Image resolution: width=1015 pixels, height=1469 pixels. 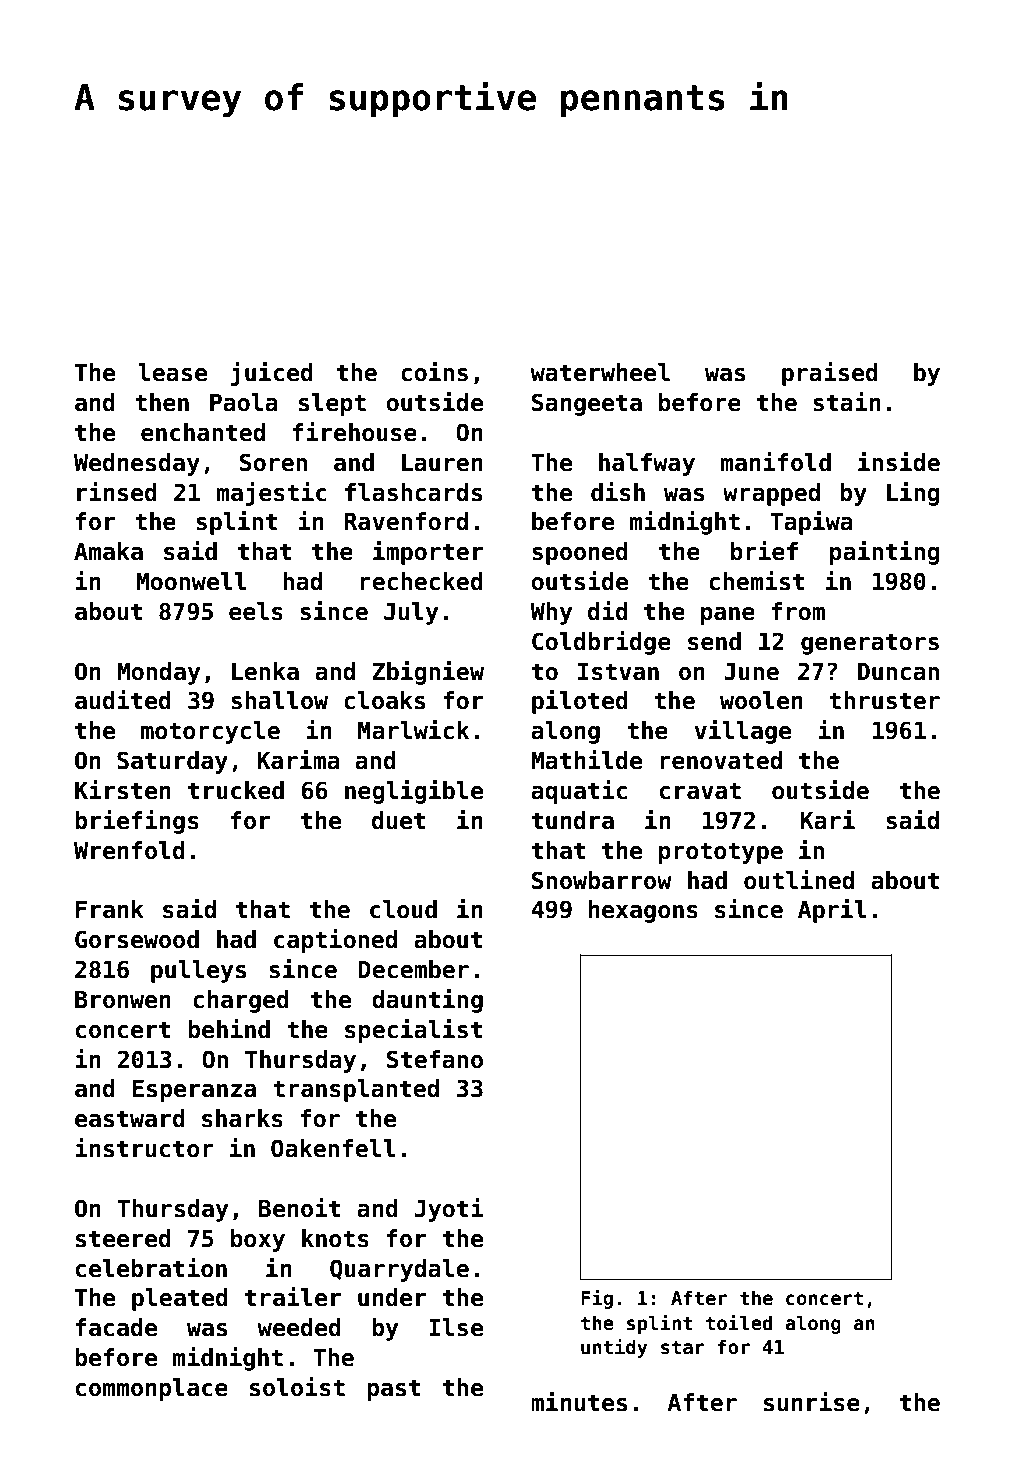 What do you see at coordinates (414, 969) in the image?
I see `December` at bounding box center [414, 969].
